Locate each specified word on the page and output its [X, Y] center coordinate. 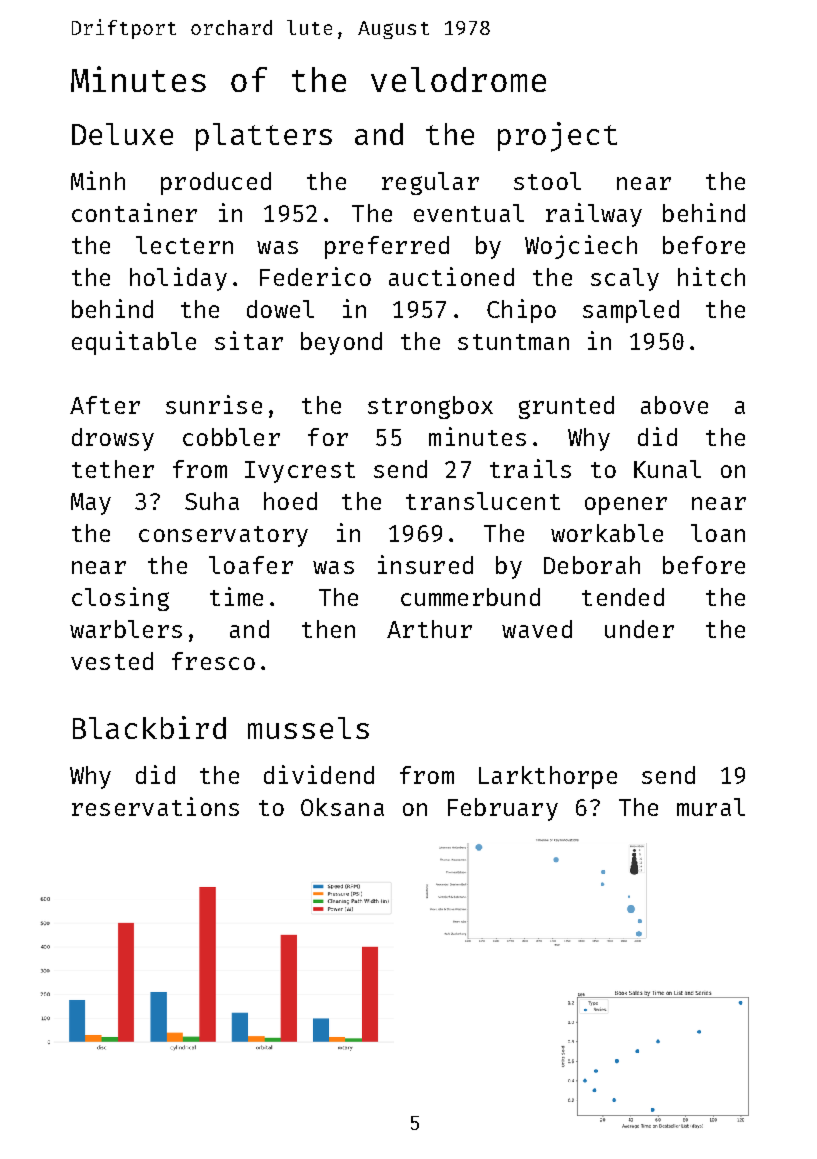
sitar [249, 340]
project [557, 137]
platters [264, 137]
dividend [319, 774]
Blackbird [149, 727]
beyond [341, 343]
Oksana [342, 807]
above [674, 405]
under [639, 629]
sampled [631, 311]
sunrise [214, 404]
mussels [308, 728]
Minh [98, 180]
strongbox [430, 407]
